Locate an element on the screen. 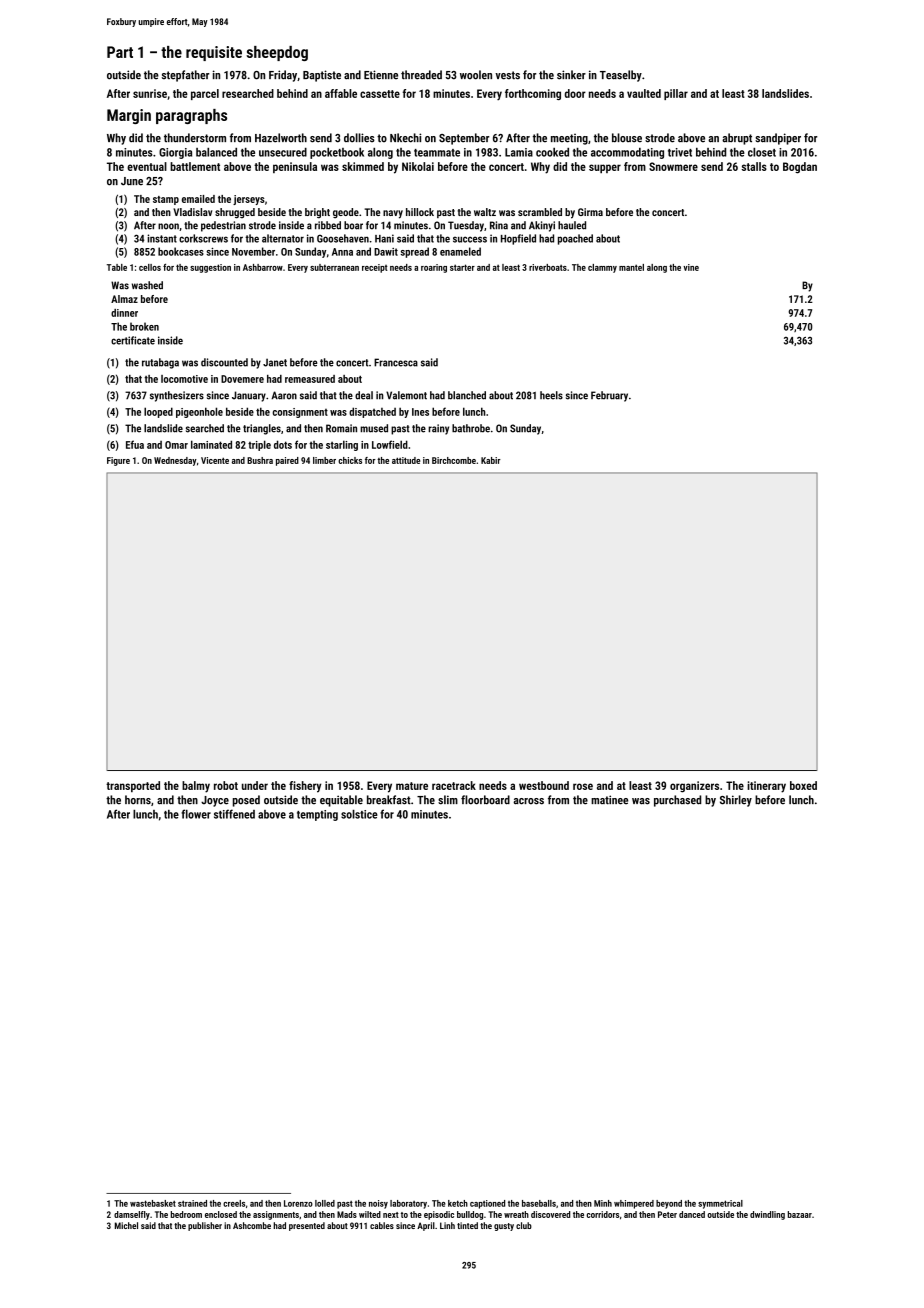 The width and height of the screenshot is (924, 1308). strained is located at coordinates (192, 1203).
